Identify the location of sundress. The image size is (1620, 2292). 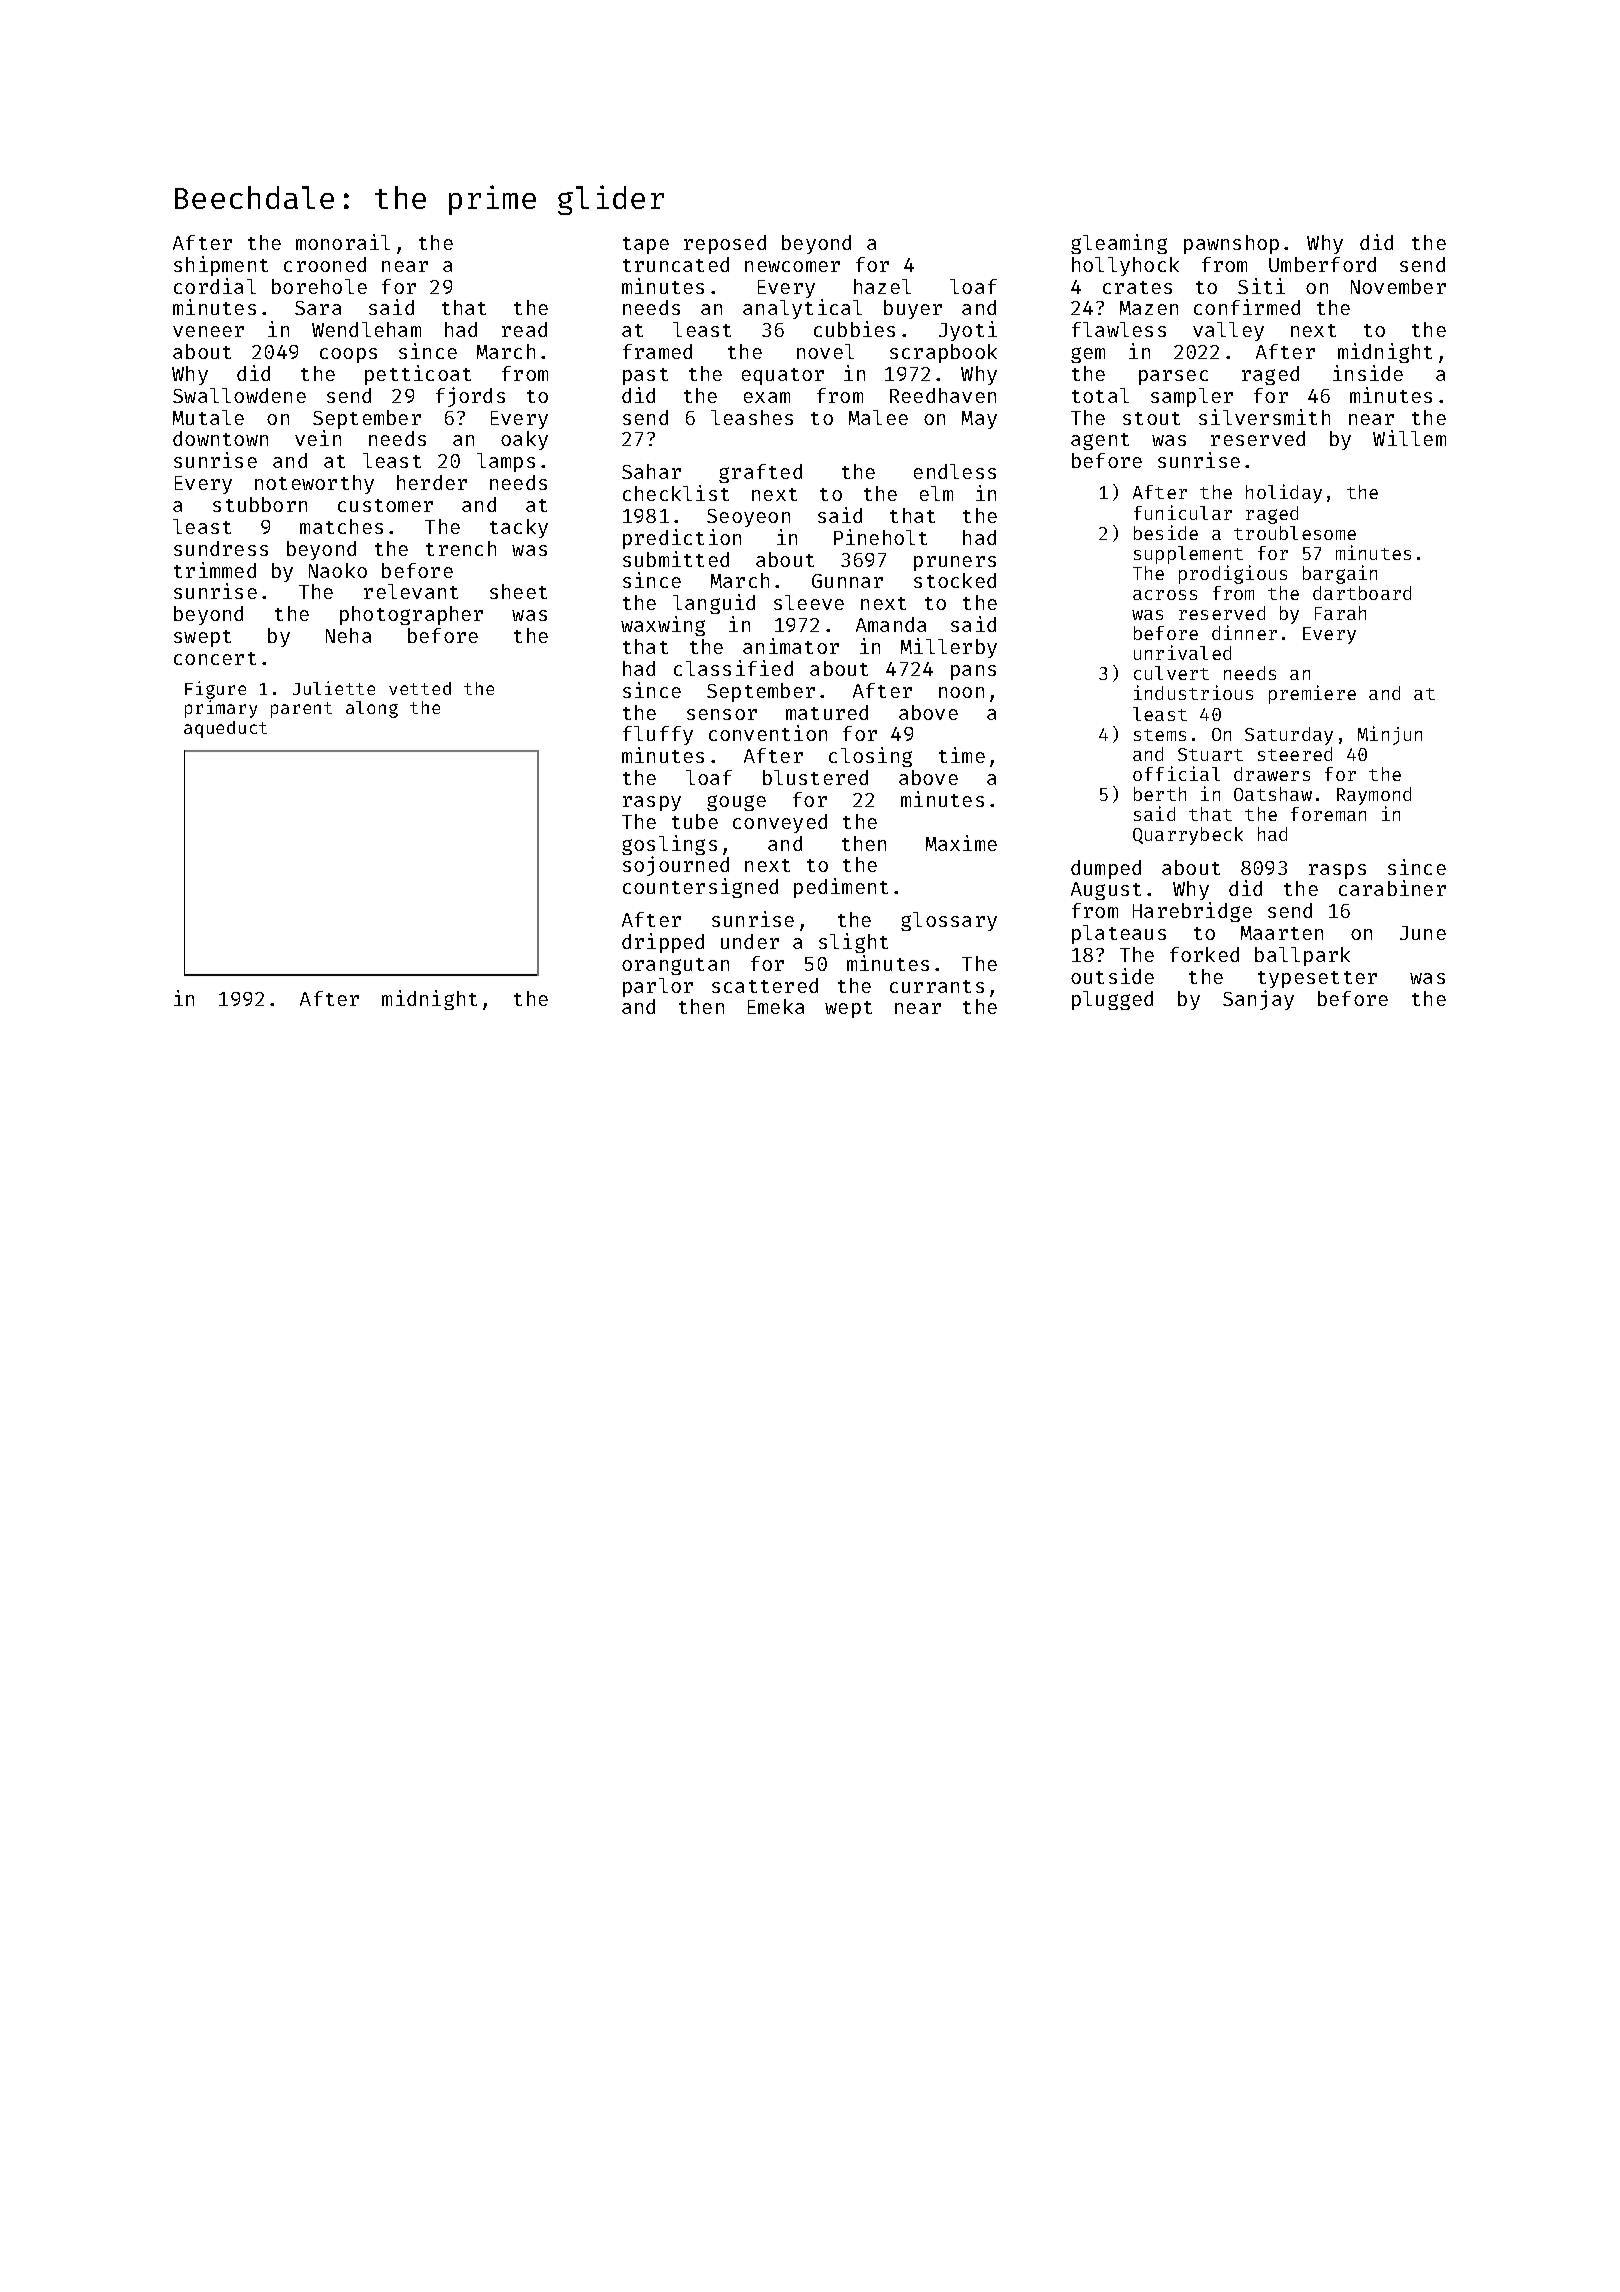
(221, 548).
